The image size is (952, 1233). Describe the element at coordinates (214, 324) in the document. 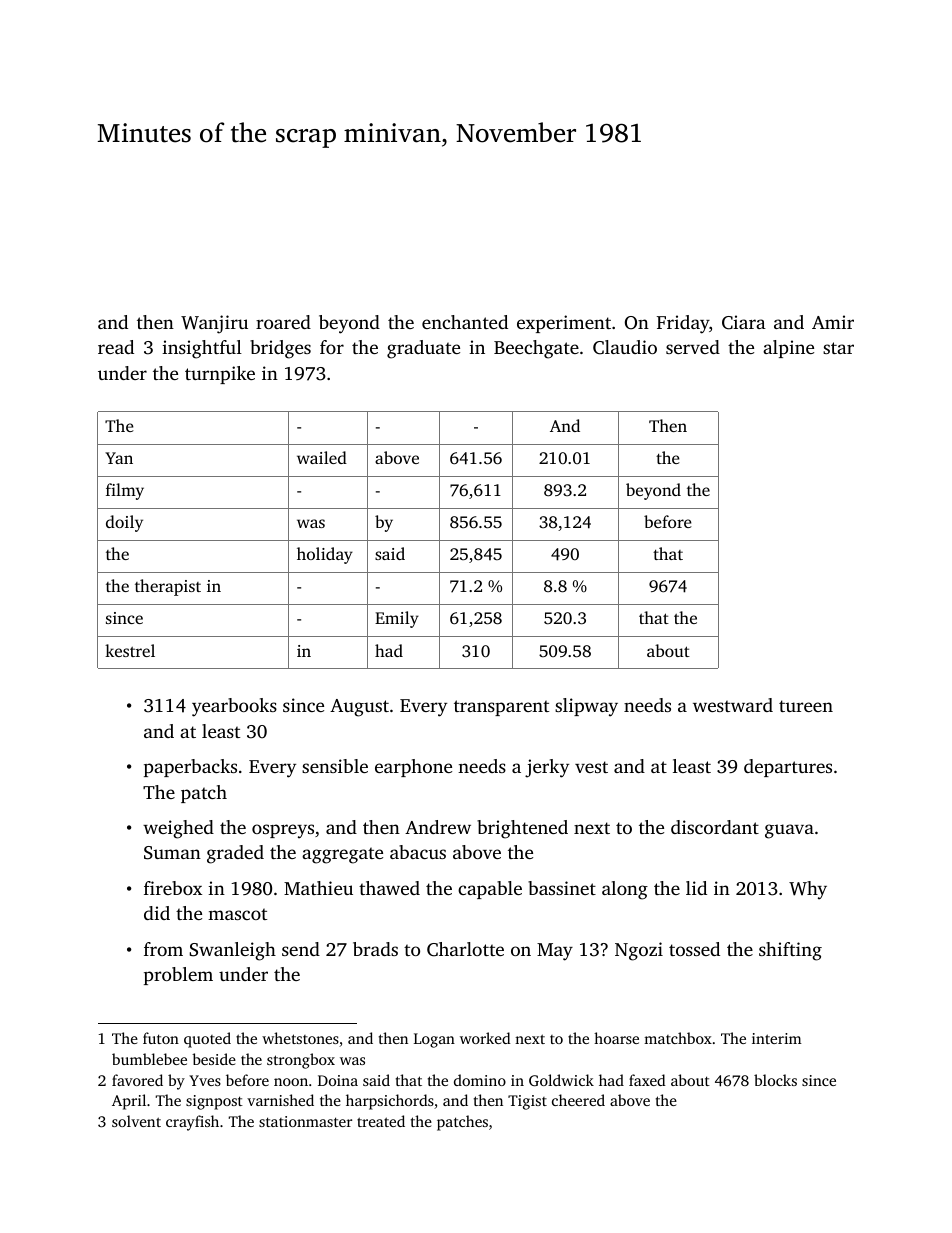

I see `Wanjiru` at that location.
